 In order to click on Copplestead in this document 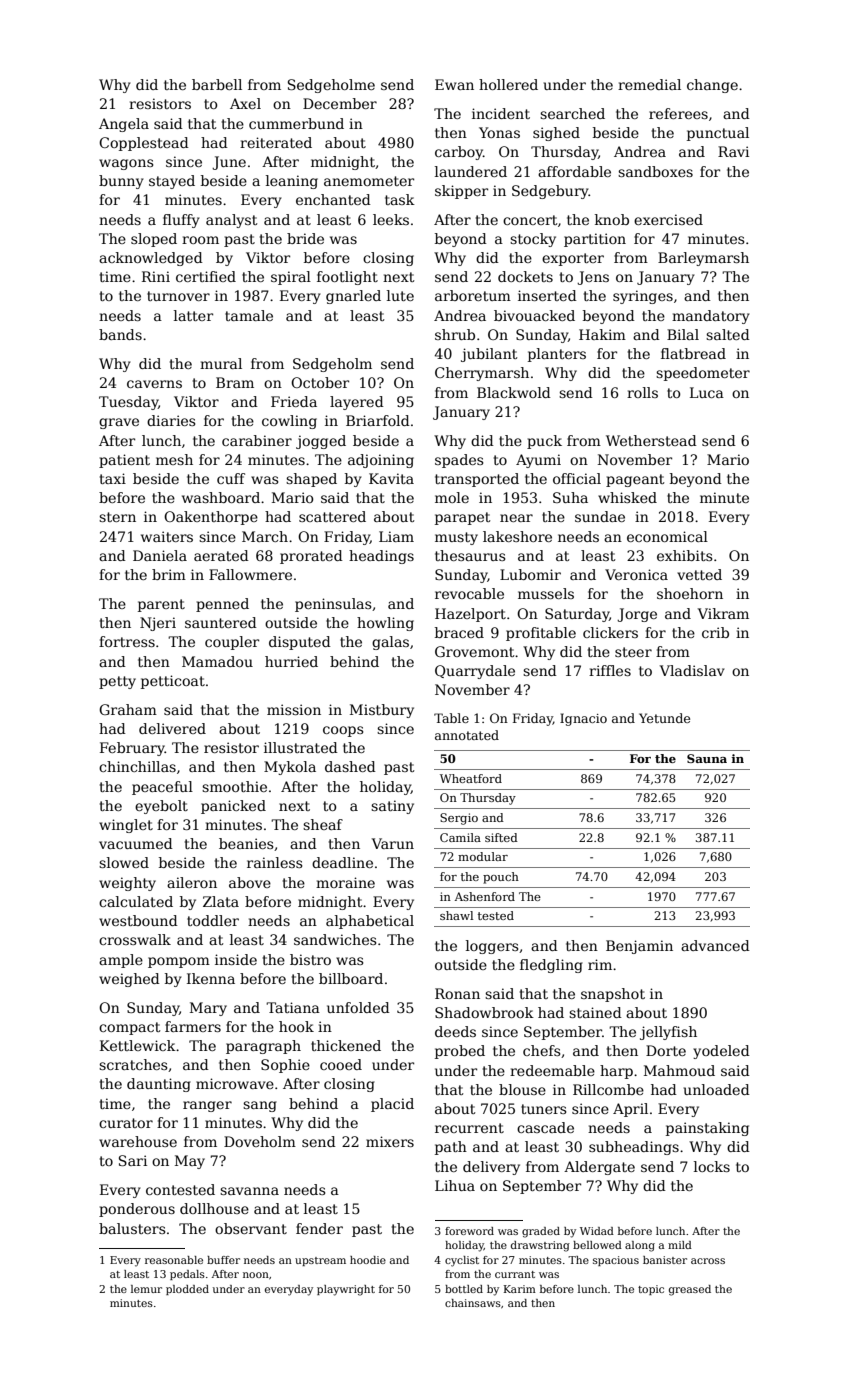, I will do `click(144, 144)`.
